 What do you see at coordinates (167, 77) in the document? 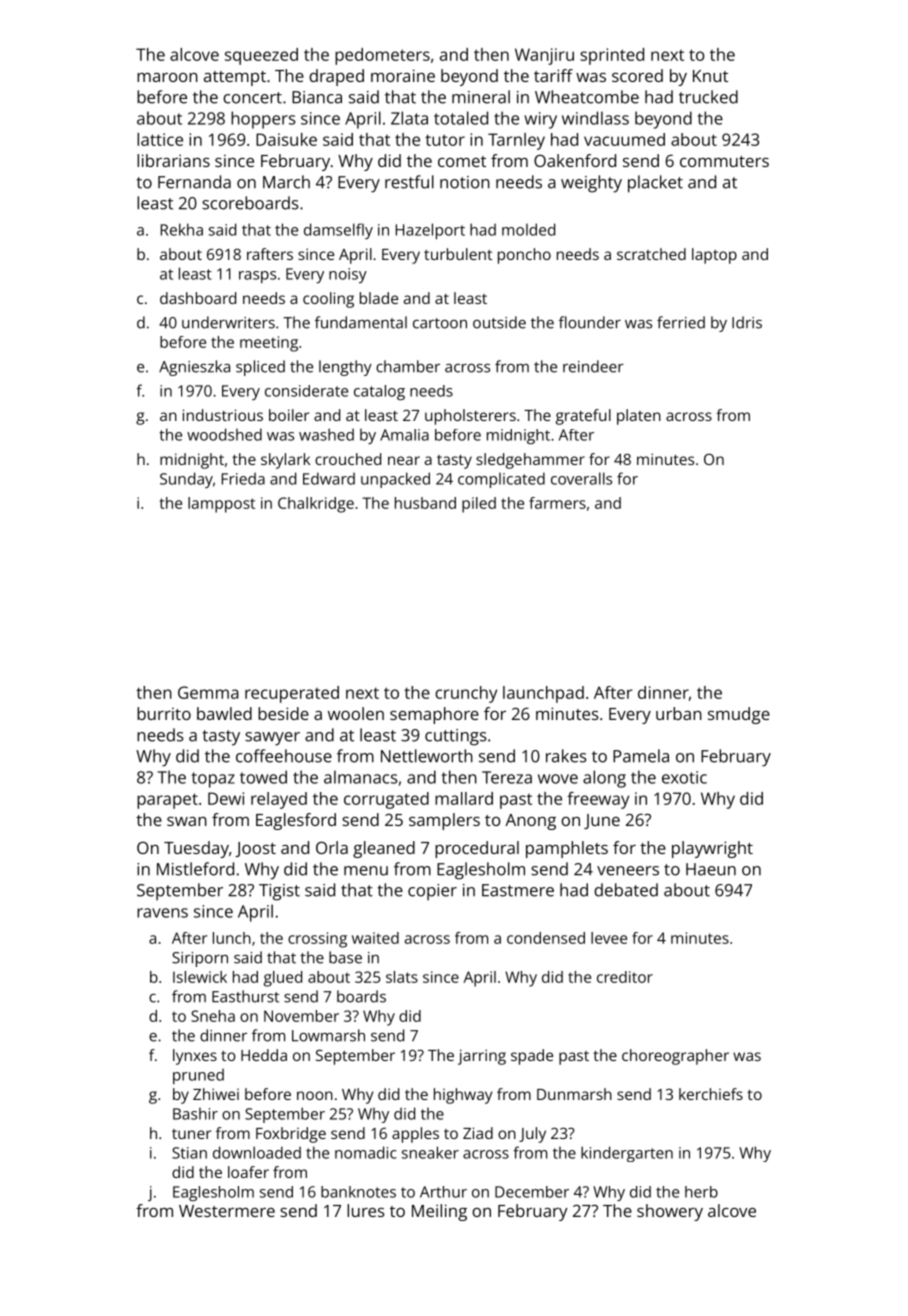
I see `maroon` at bounding box center [167, 77].
